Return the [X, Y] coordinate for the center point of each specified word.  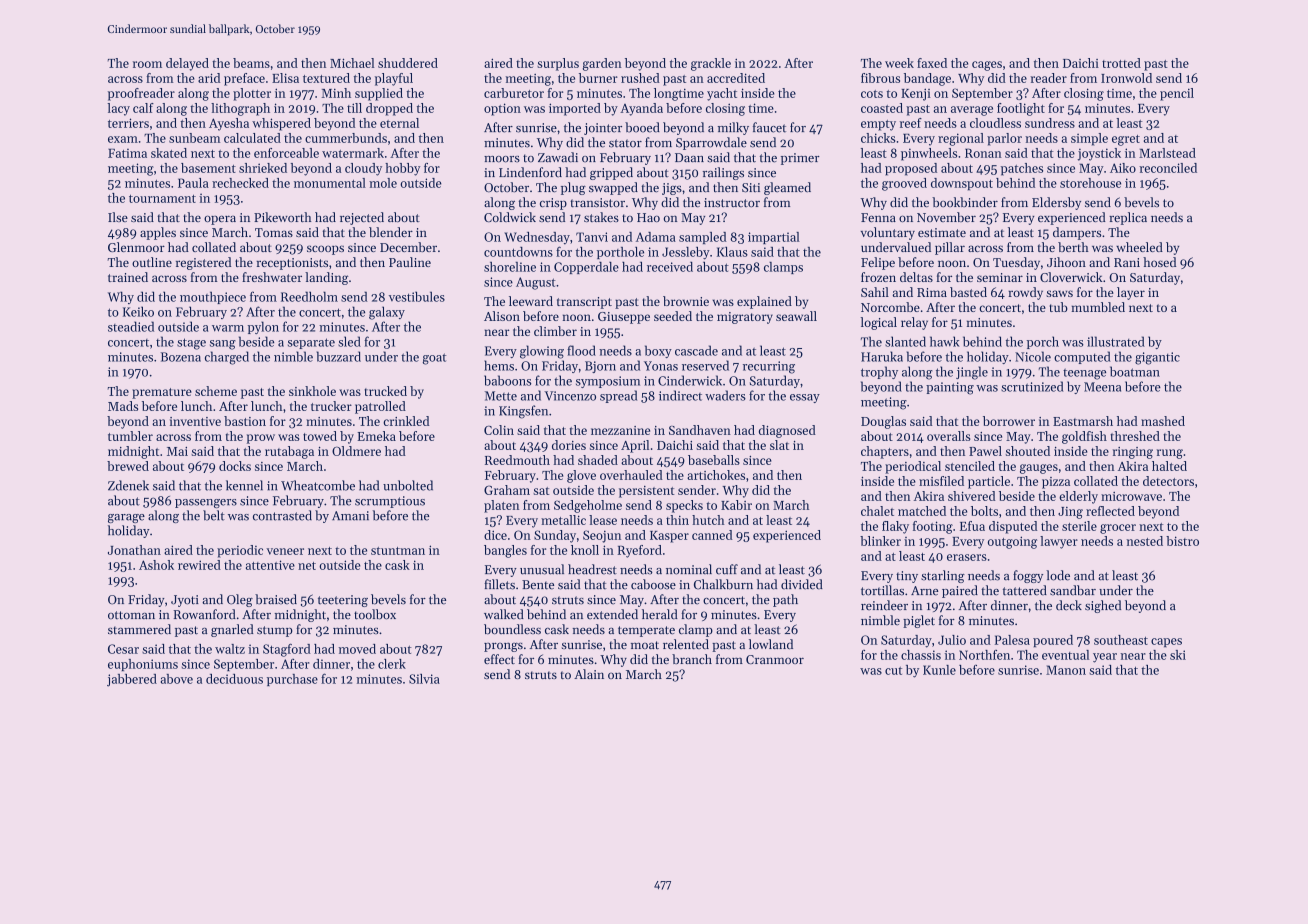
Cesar [123, 649]
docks [235, 466]
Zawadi [558, 157]
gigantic [1157, 358]
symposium [608, 382]
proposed [911, 169]
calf [143, 108]
